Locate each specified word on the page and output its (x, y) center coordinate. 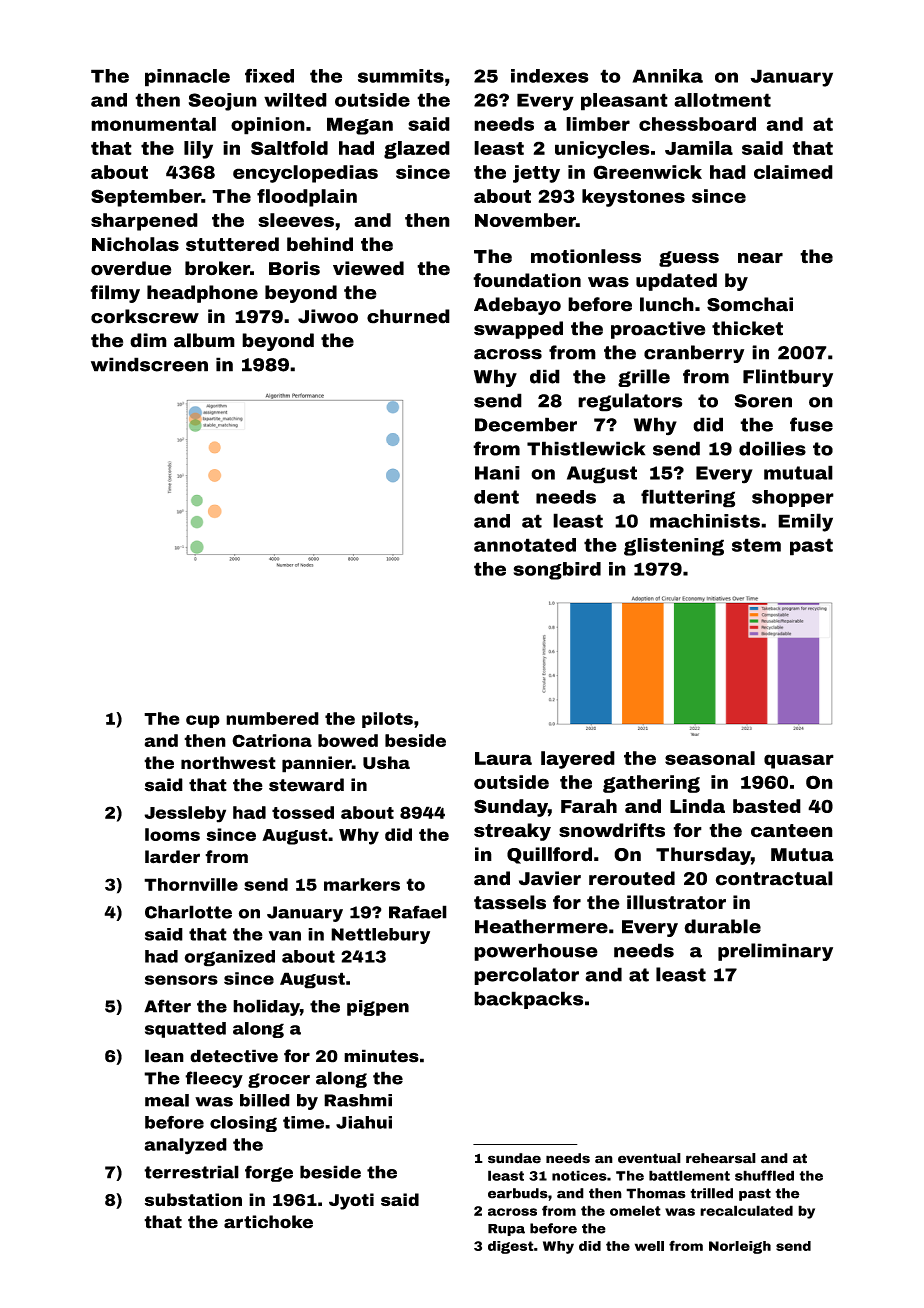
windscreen (149, 364)
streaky (512, 832)
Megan (360, 126)
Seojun (223, 102)
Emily (805, 522)
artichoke (268, 1222)
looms (172, 834)
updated (676, 282)
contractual (774, 878)
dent (496, 497)
